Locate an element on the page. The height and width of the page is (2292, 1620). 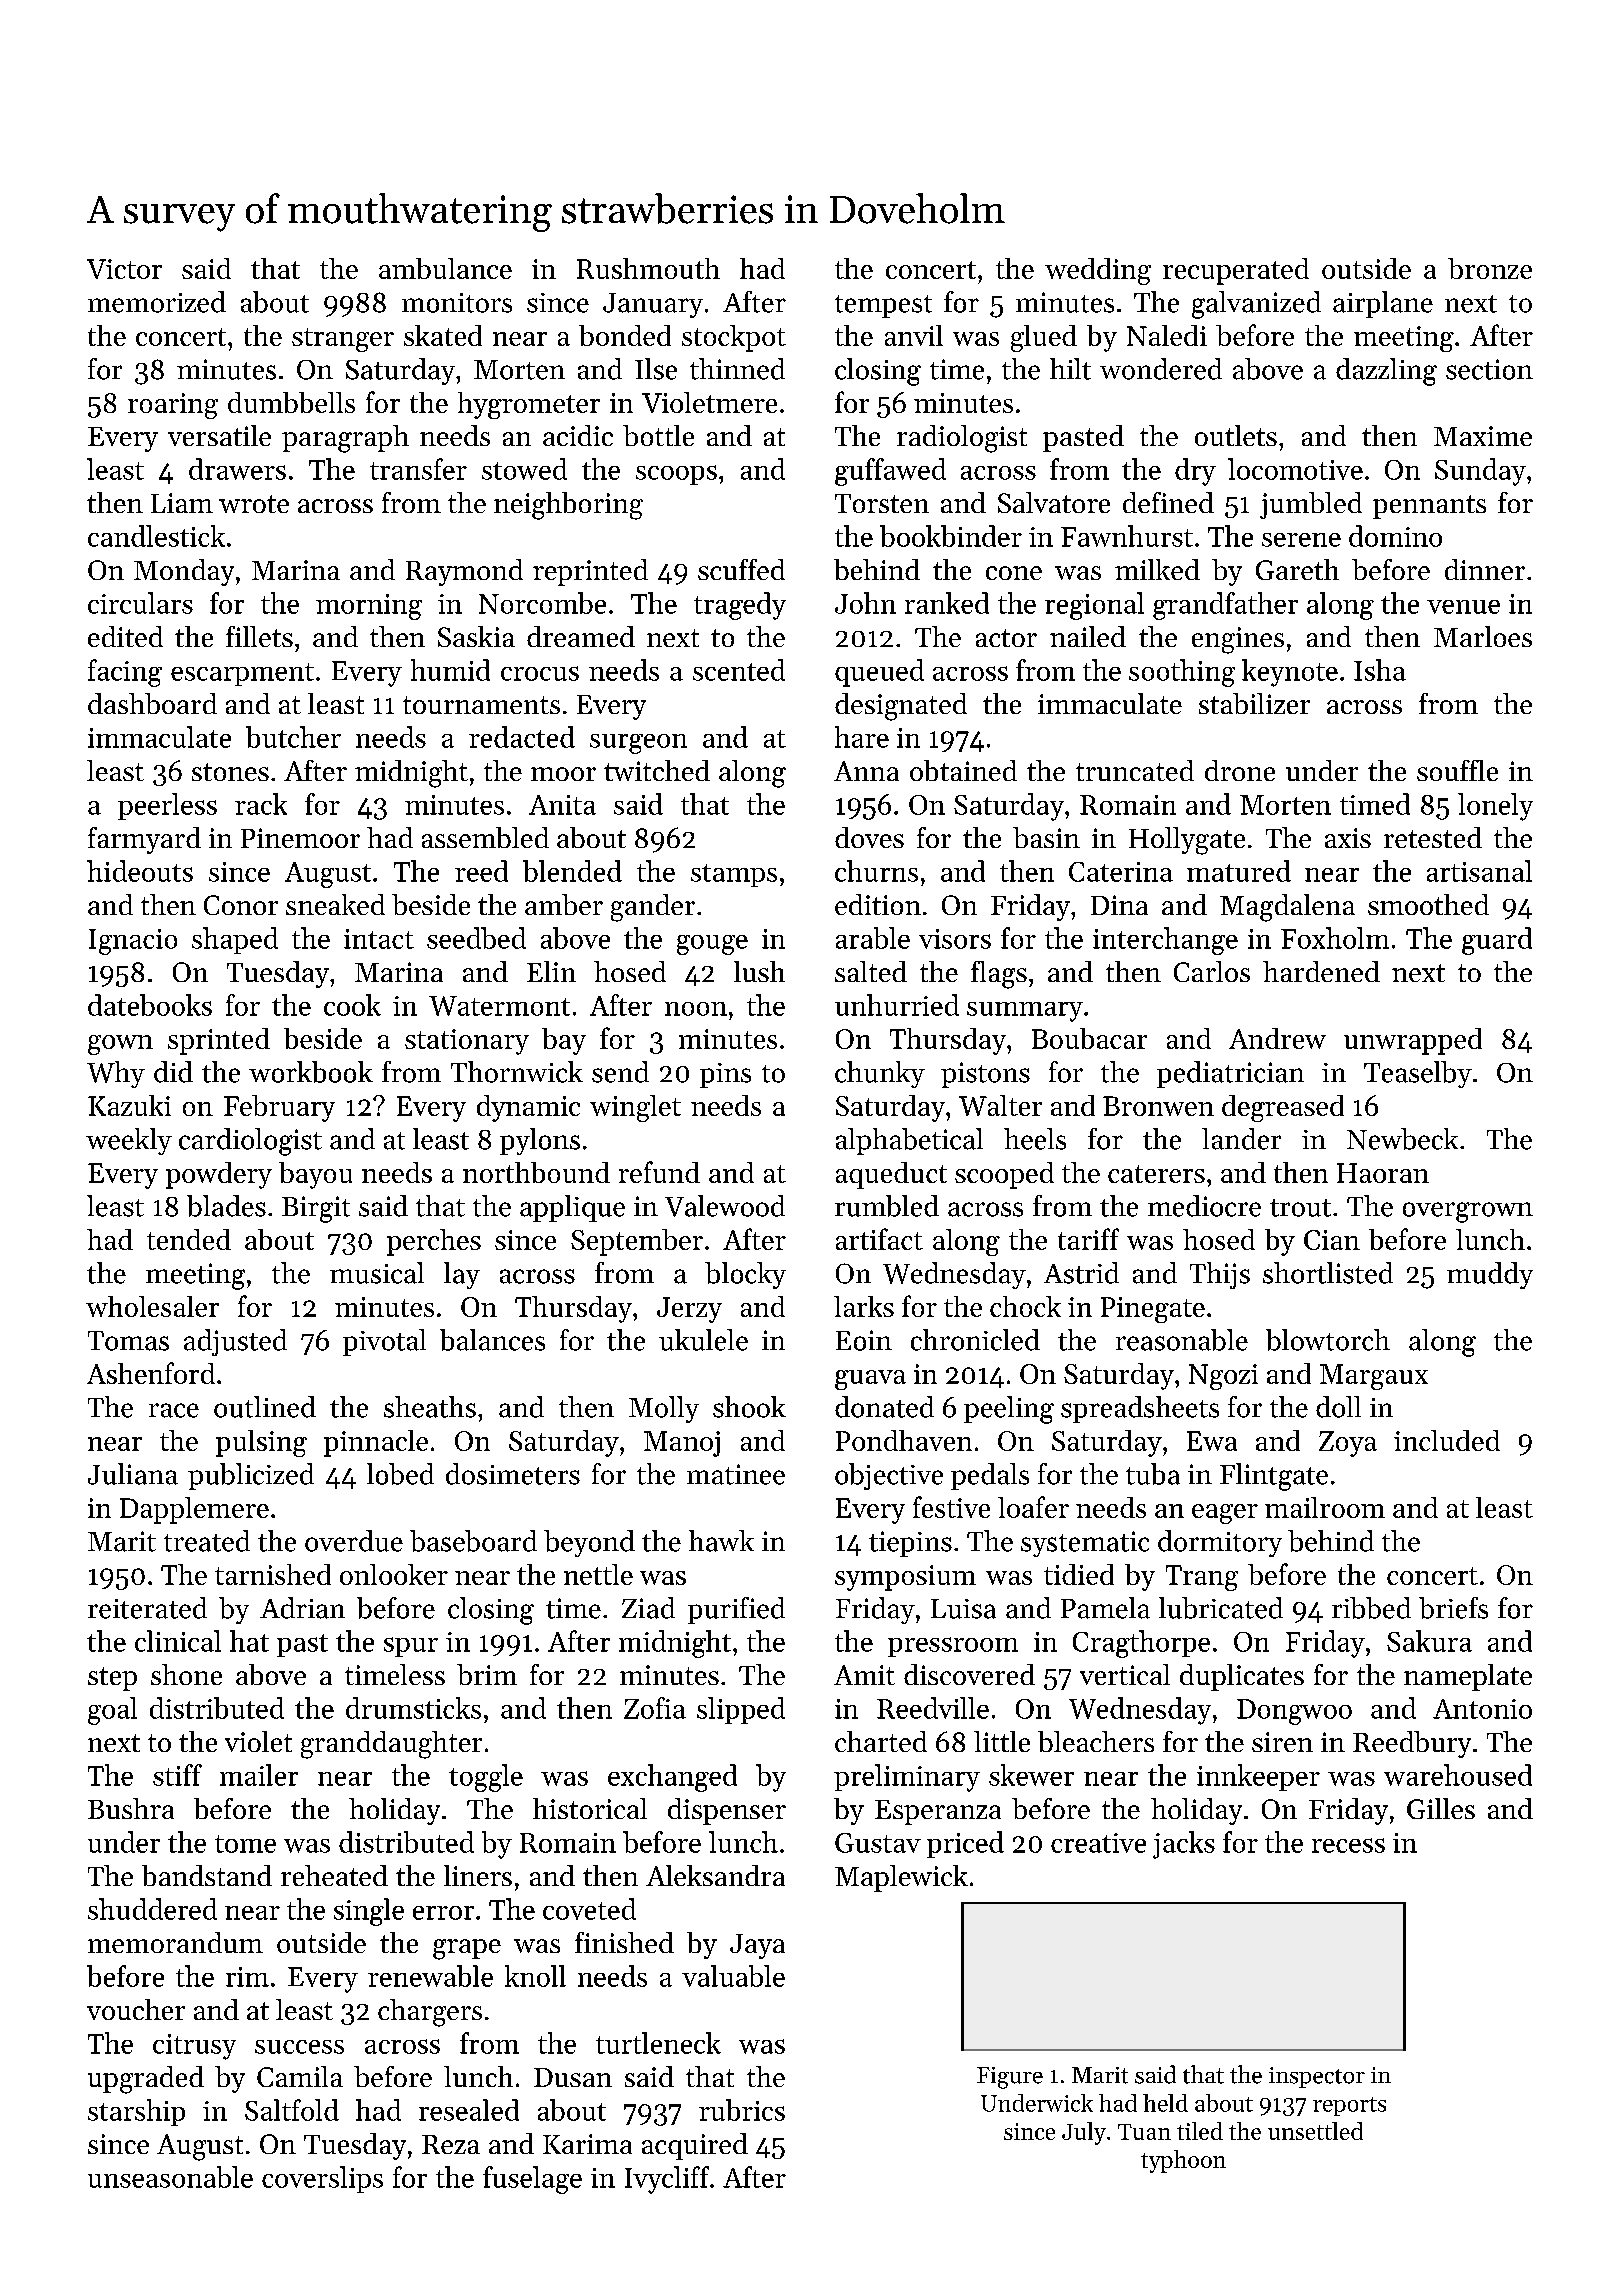
blowtorch is located at coordinates (1328, 1340).
